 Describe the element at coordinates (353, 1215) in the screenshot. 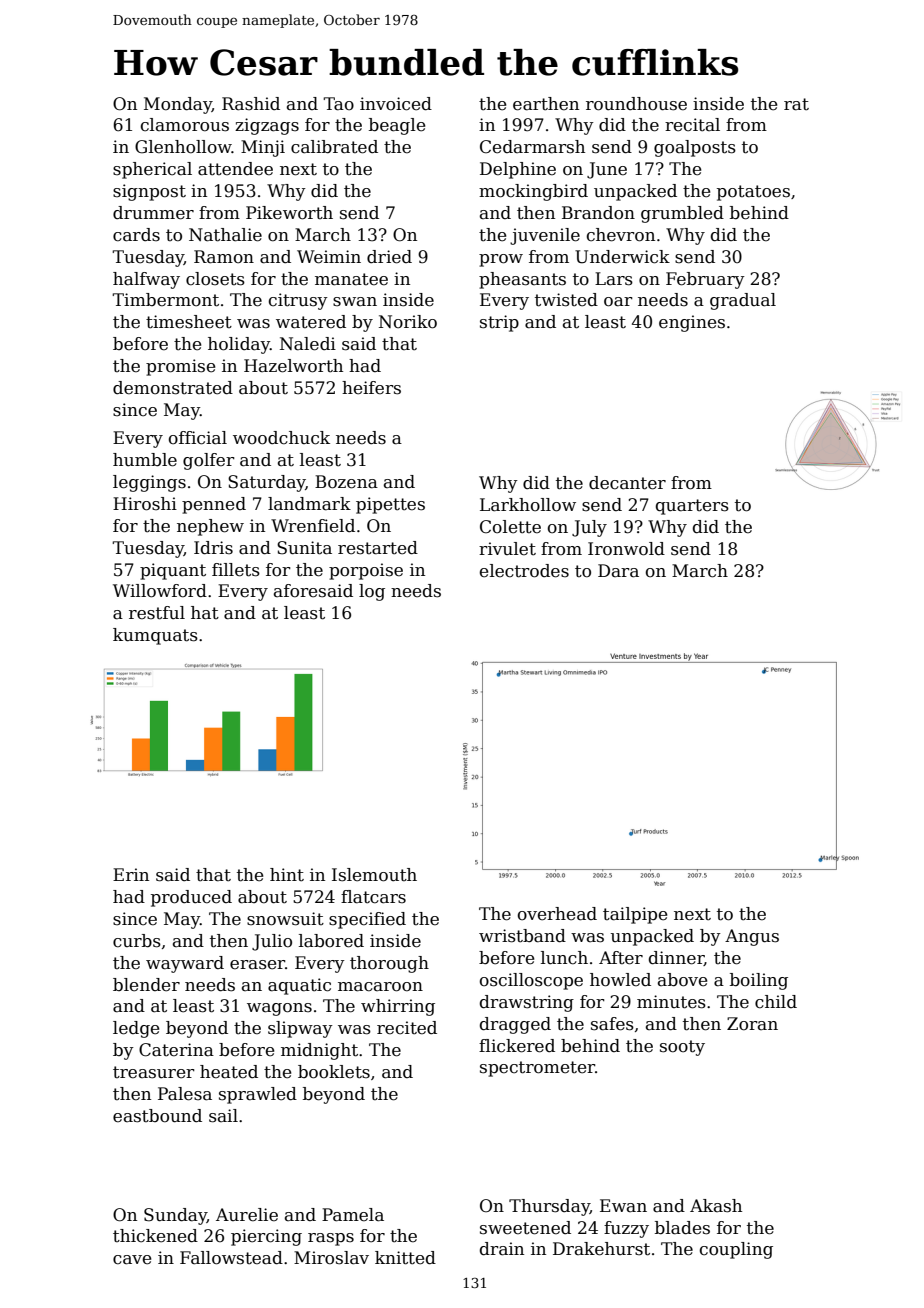

I see `Pamela` at that location.
